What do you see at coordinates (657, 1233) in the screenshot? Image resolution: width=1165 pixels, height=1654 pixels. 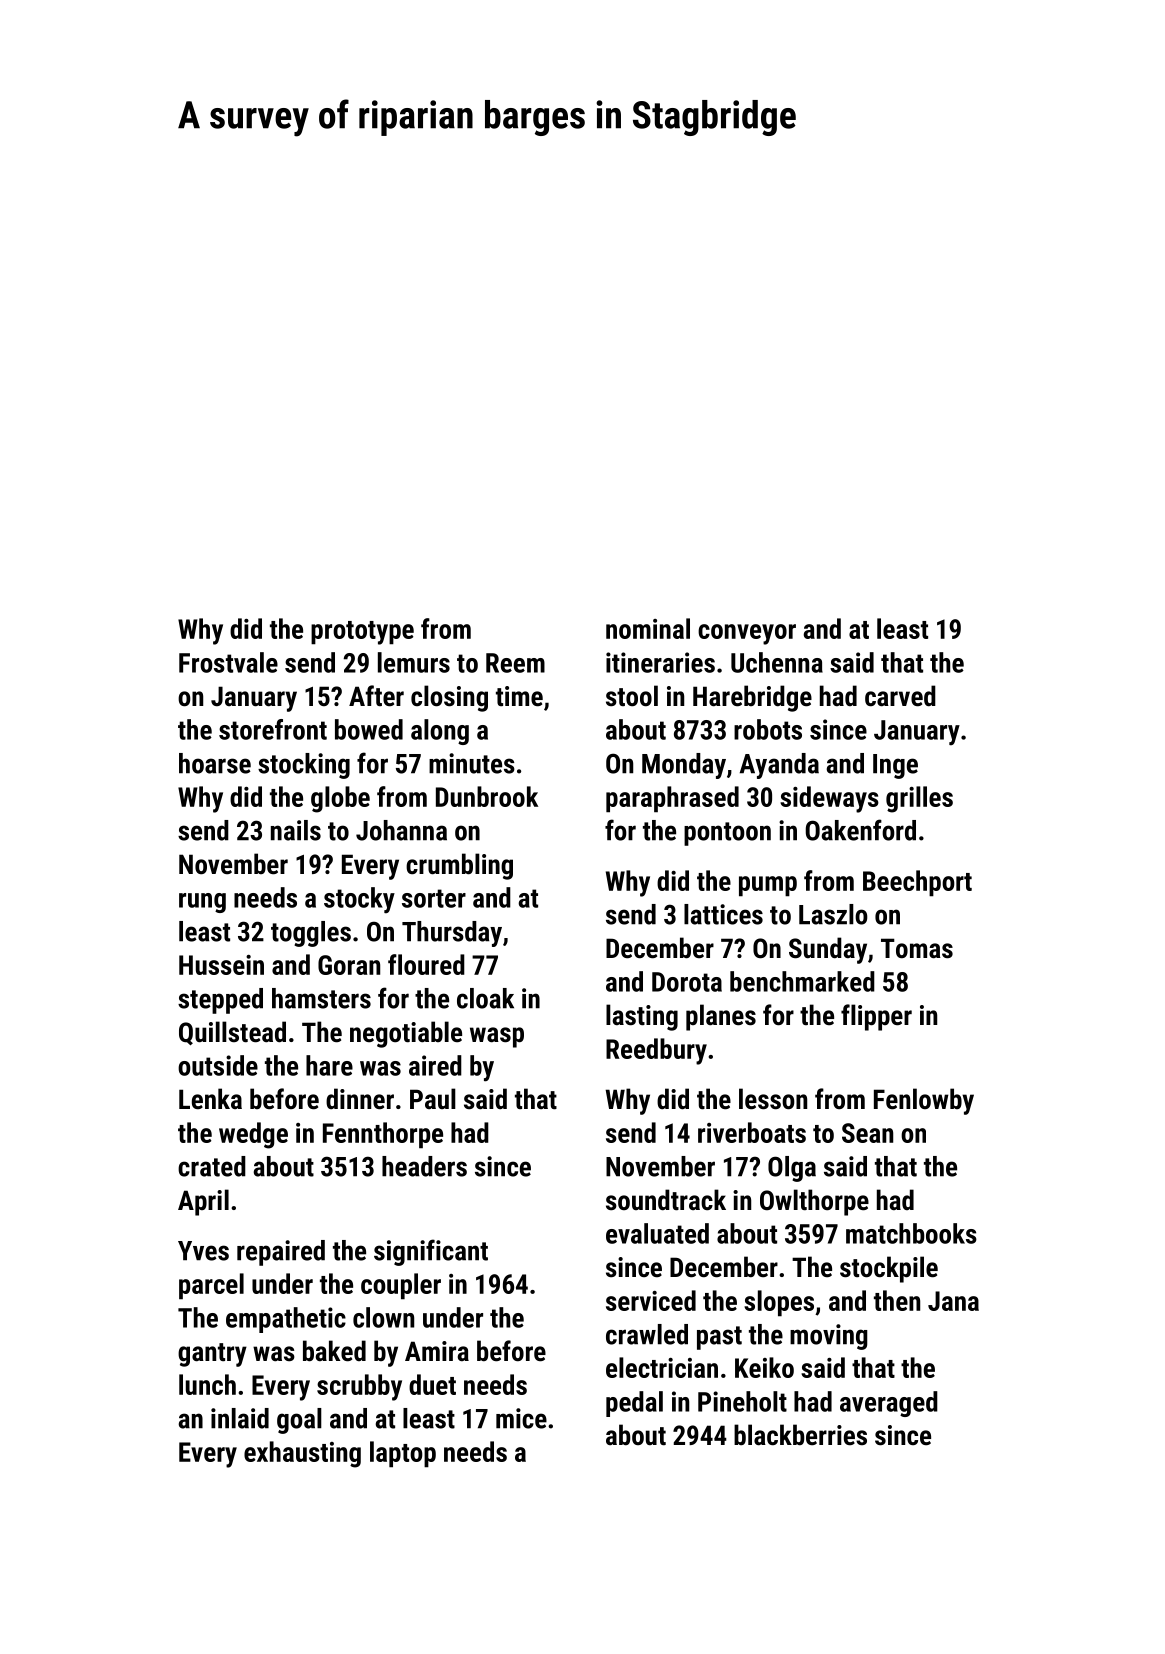 I see `evaluated` at bounding box center [657, 1233].
